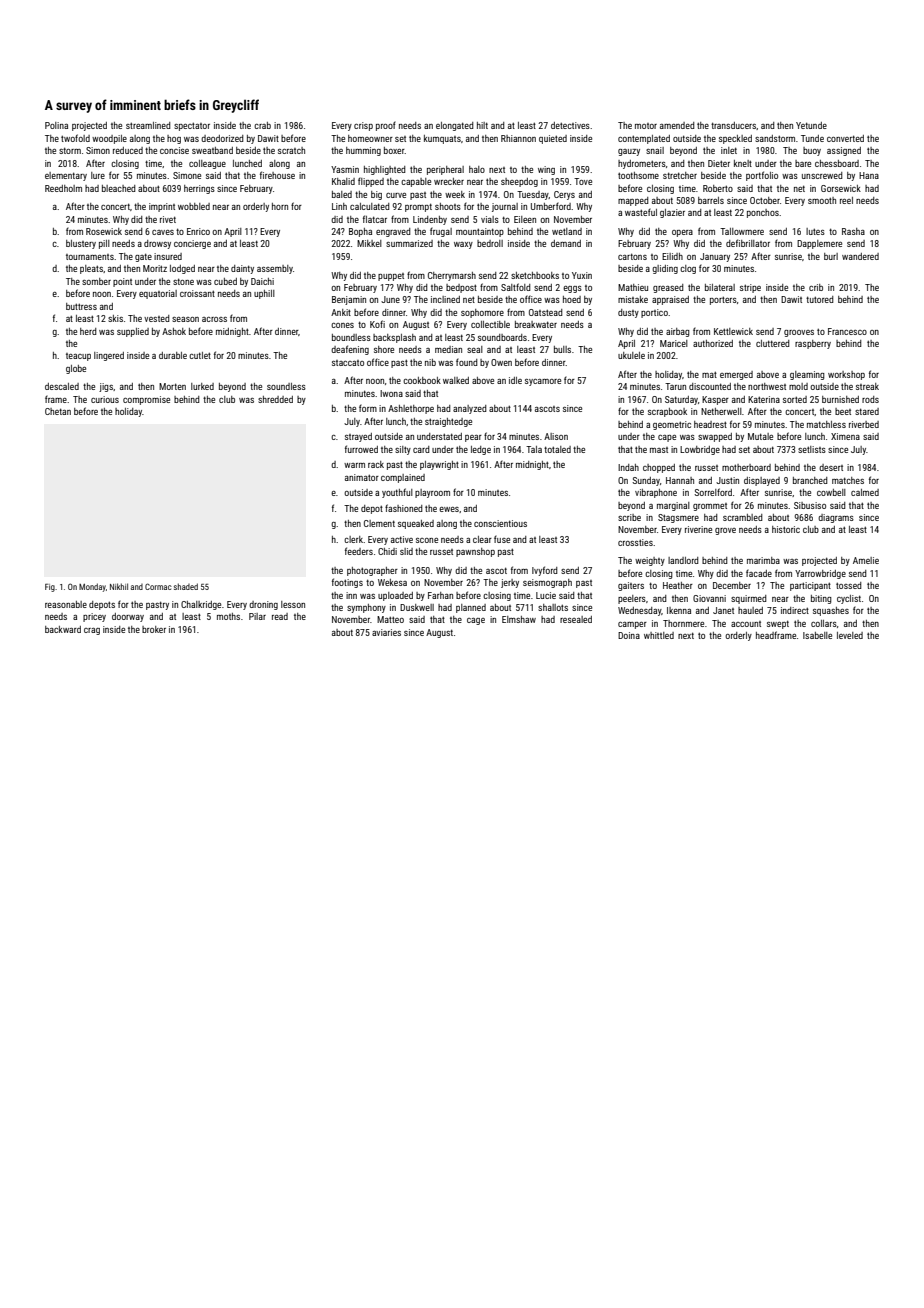 Image resolution: width=924 pixels, height=1308 pixels. Describe the element at coordinates (394, 150) in the image. I see `boxer` at that location.
